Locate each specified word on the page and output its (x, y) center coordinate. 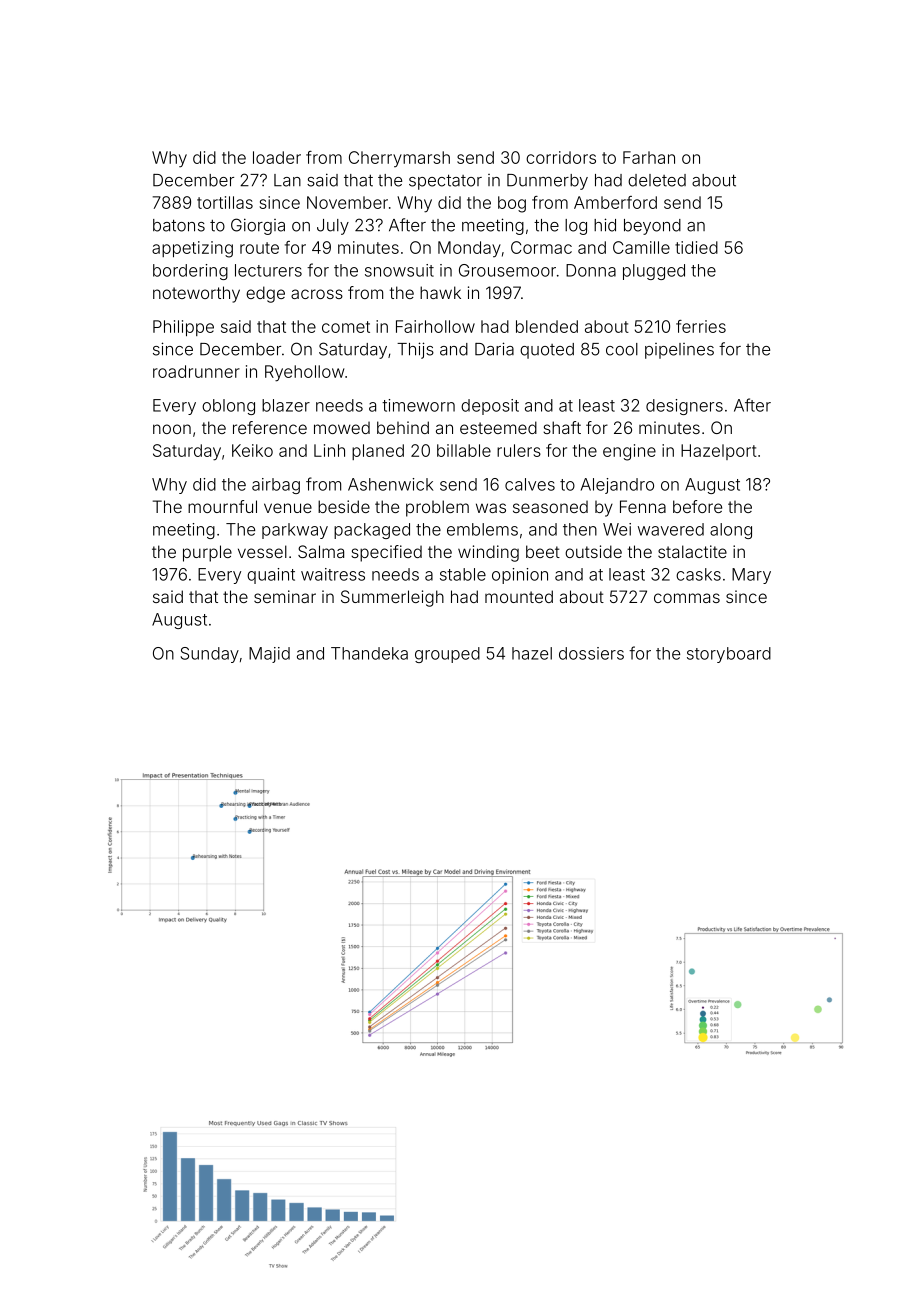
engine (629, 452)
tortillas (225, 202)
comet (346, 327)
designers (684, 407)
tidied (696, 247)
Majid (269, 655)
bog (512, 204)
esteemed (498, 427)
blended (547, 326)
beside (344, 506)
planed (378, 452)
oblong (228, 407)
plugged (654, 272)
